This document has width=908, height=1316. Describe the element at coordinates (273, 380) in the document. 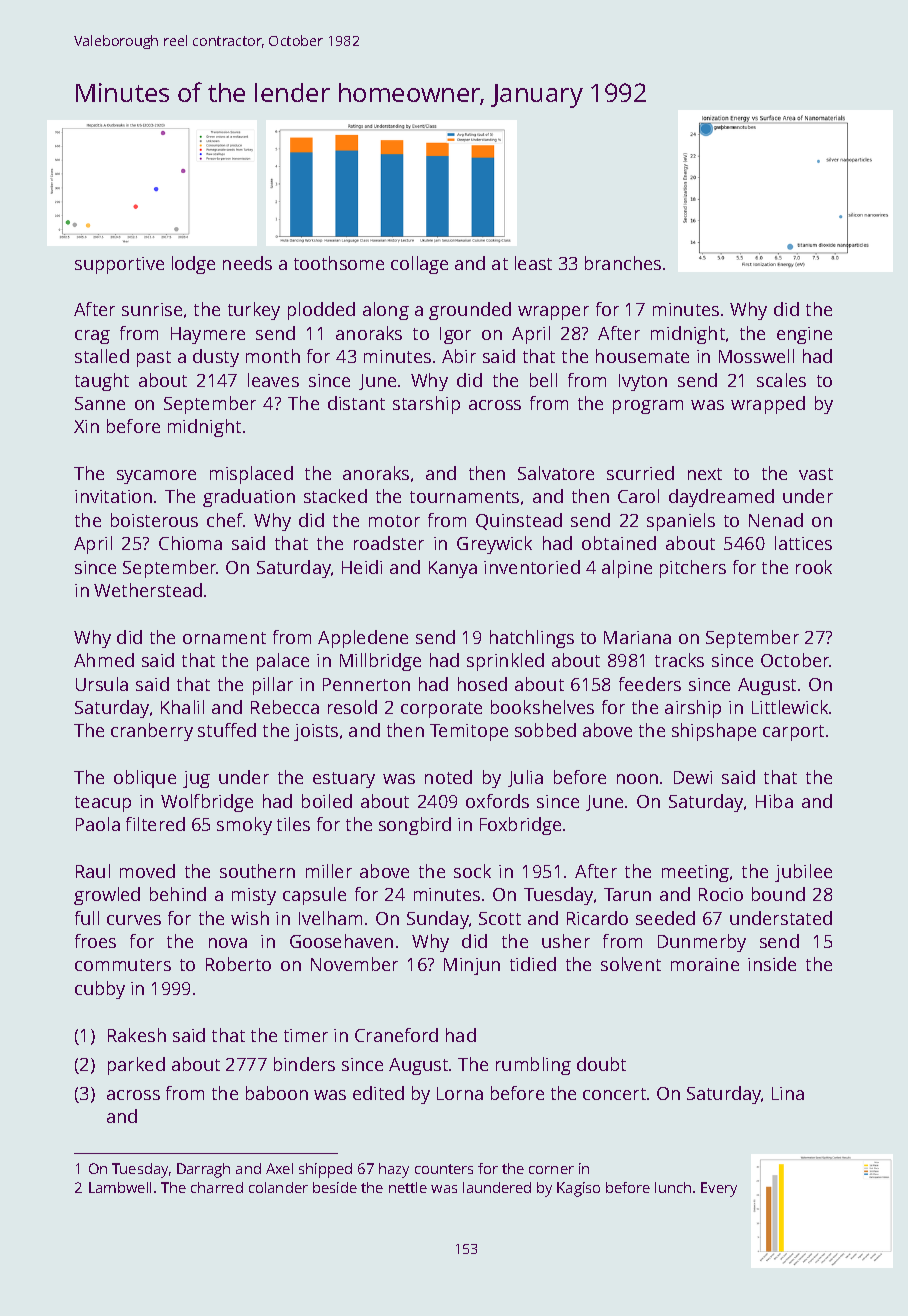

I see `leaves` at that location.
